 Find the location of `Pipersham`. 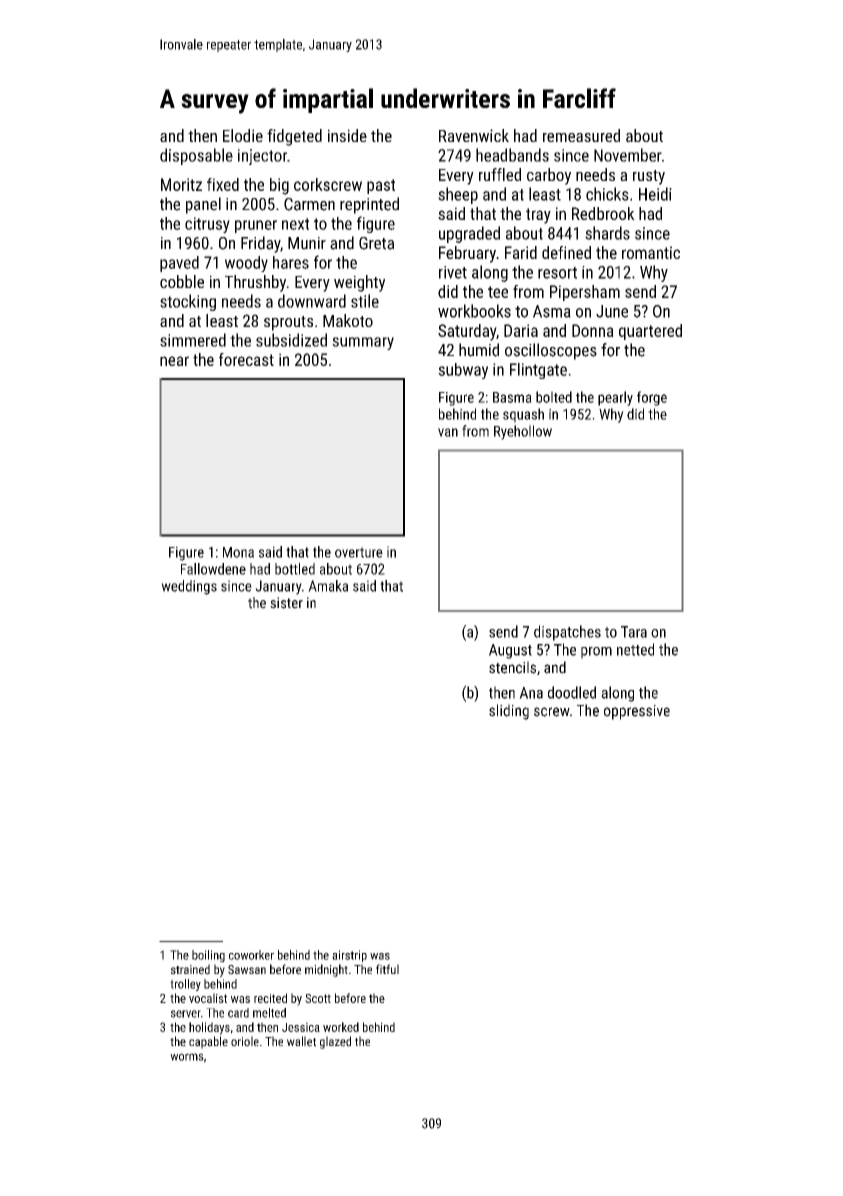

Pipersham is located at coordinates (585, 293).
